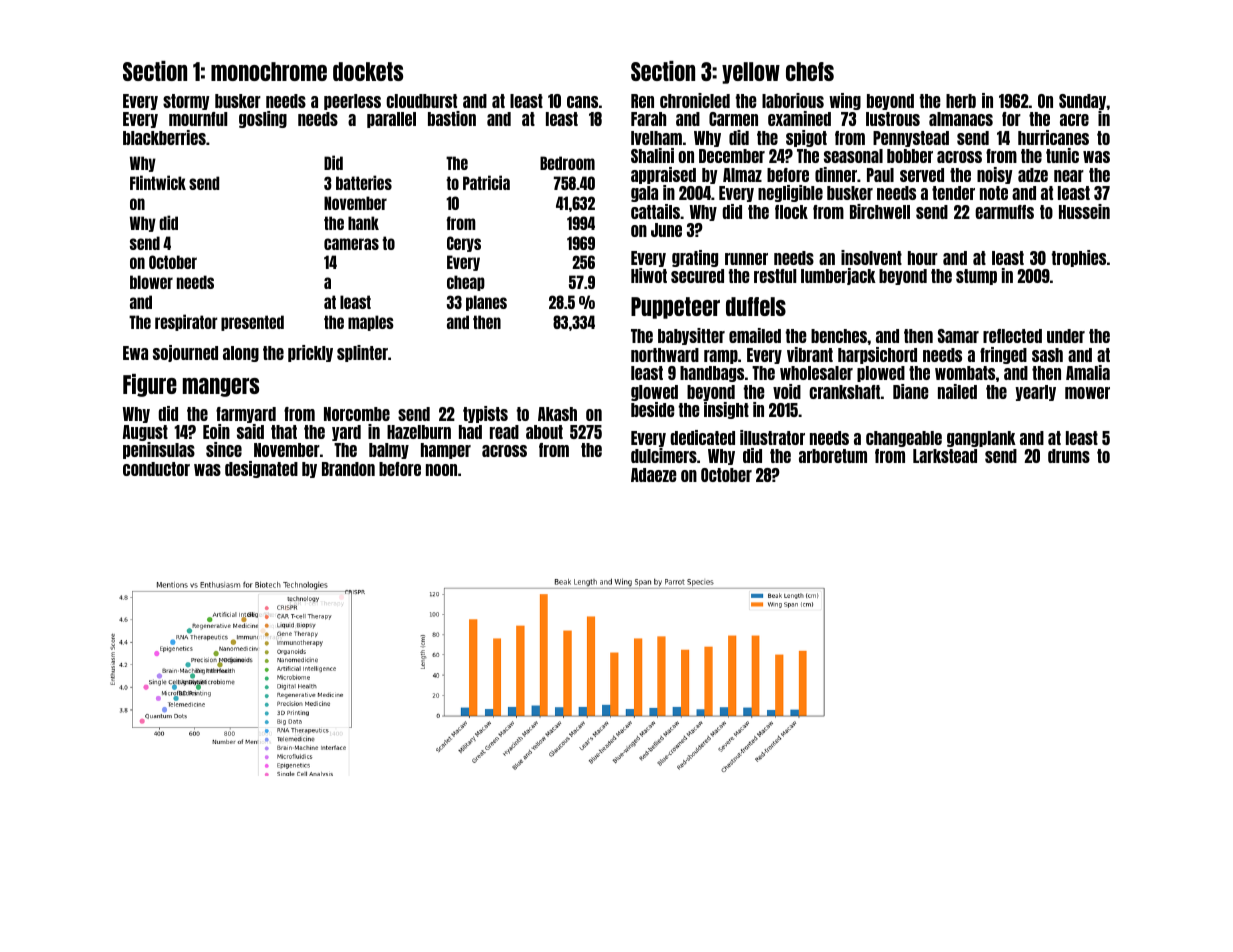  I want to click on duffels, so click(756, 306).
